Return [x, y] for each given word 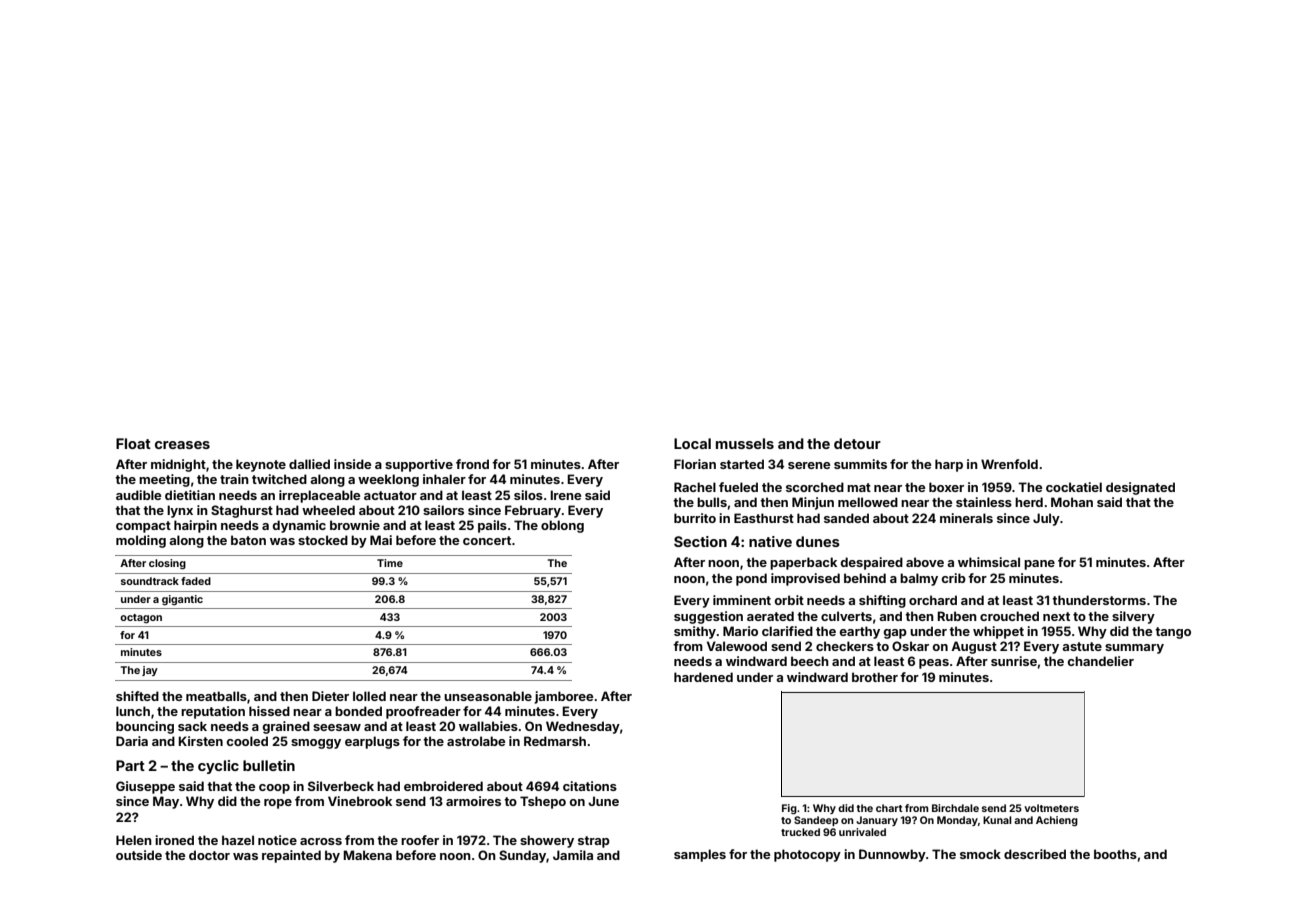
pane [1039, 565]
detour [857, 443]
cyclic [218, 767]
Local [692, 443]
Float [133, 443]
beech [810, 661]
